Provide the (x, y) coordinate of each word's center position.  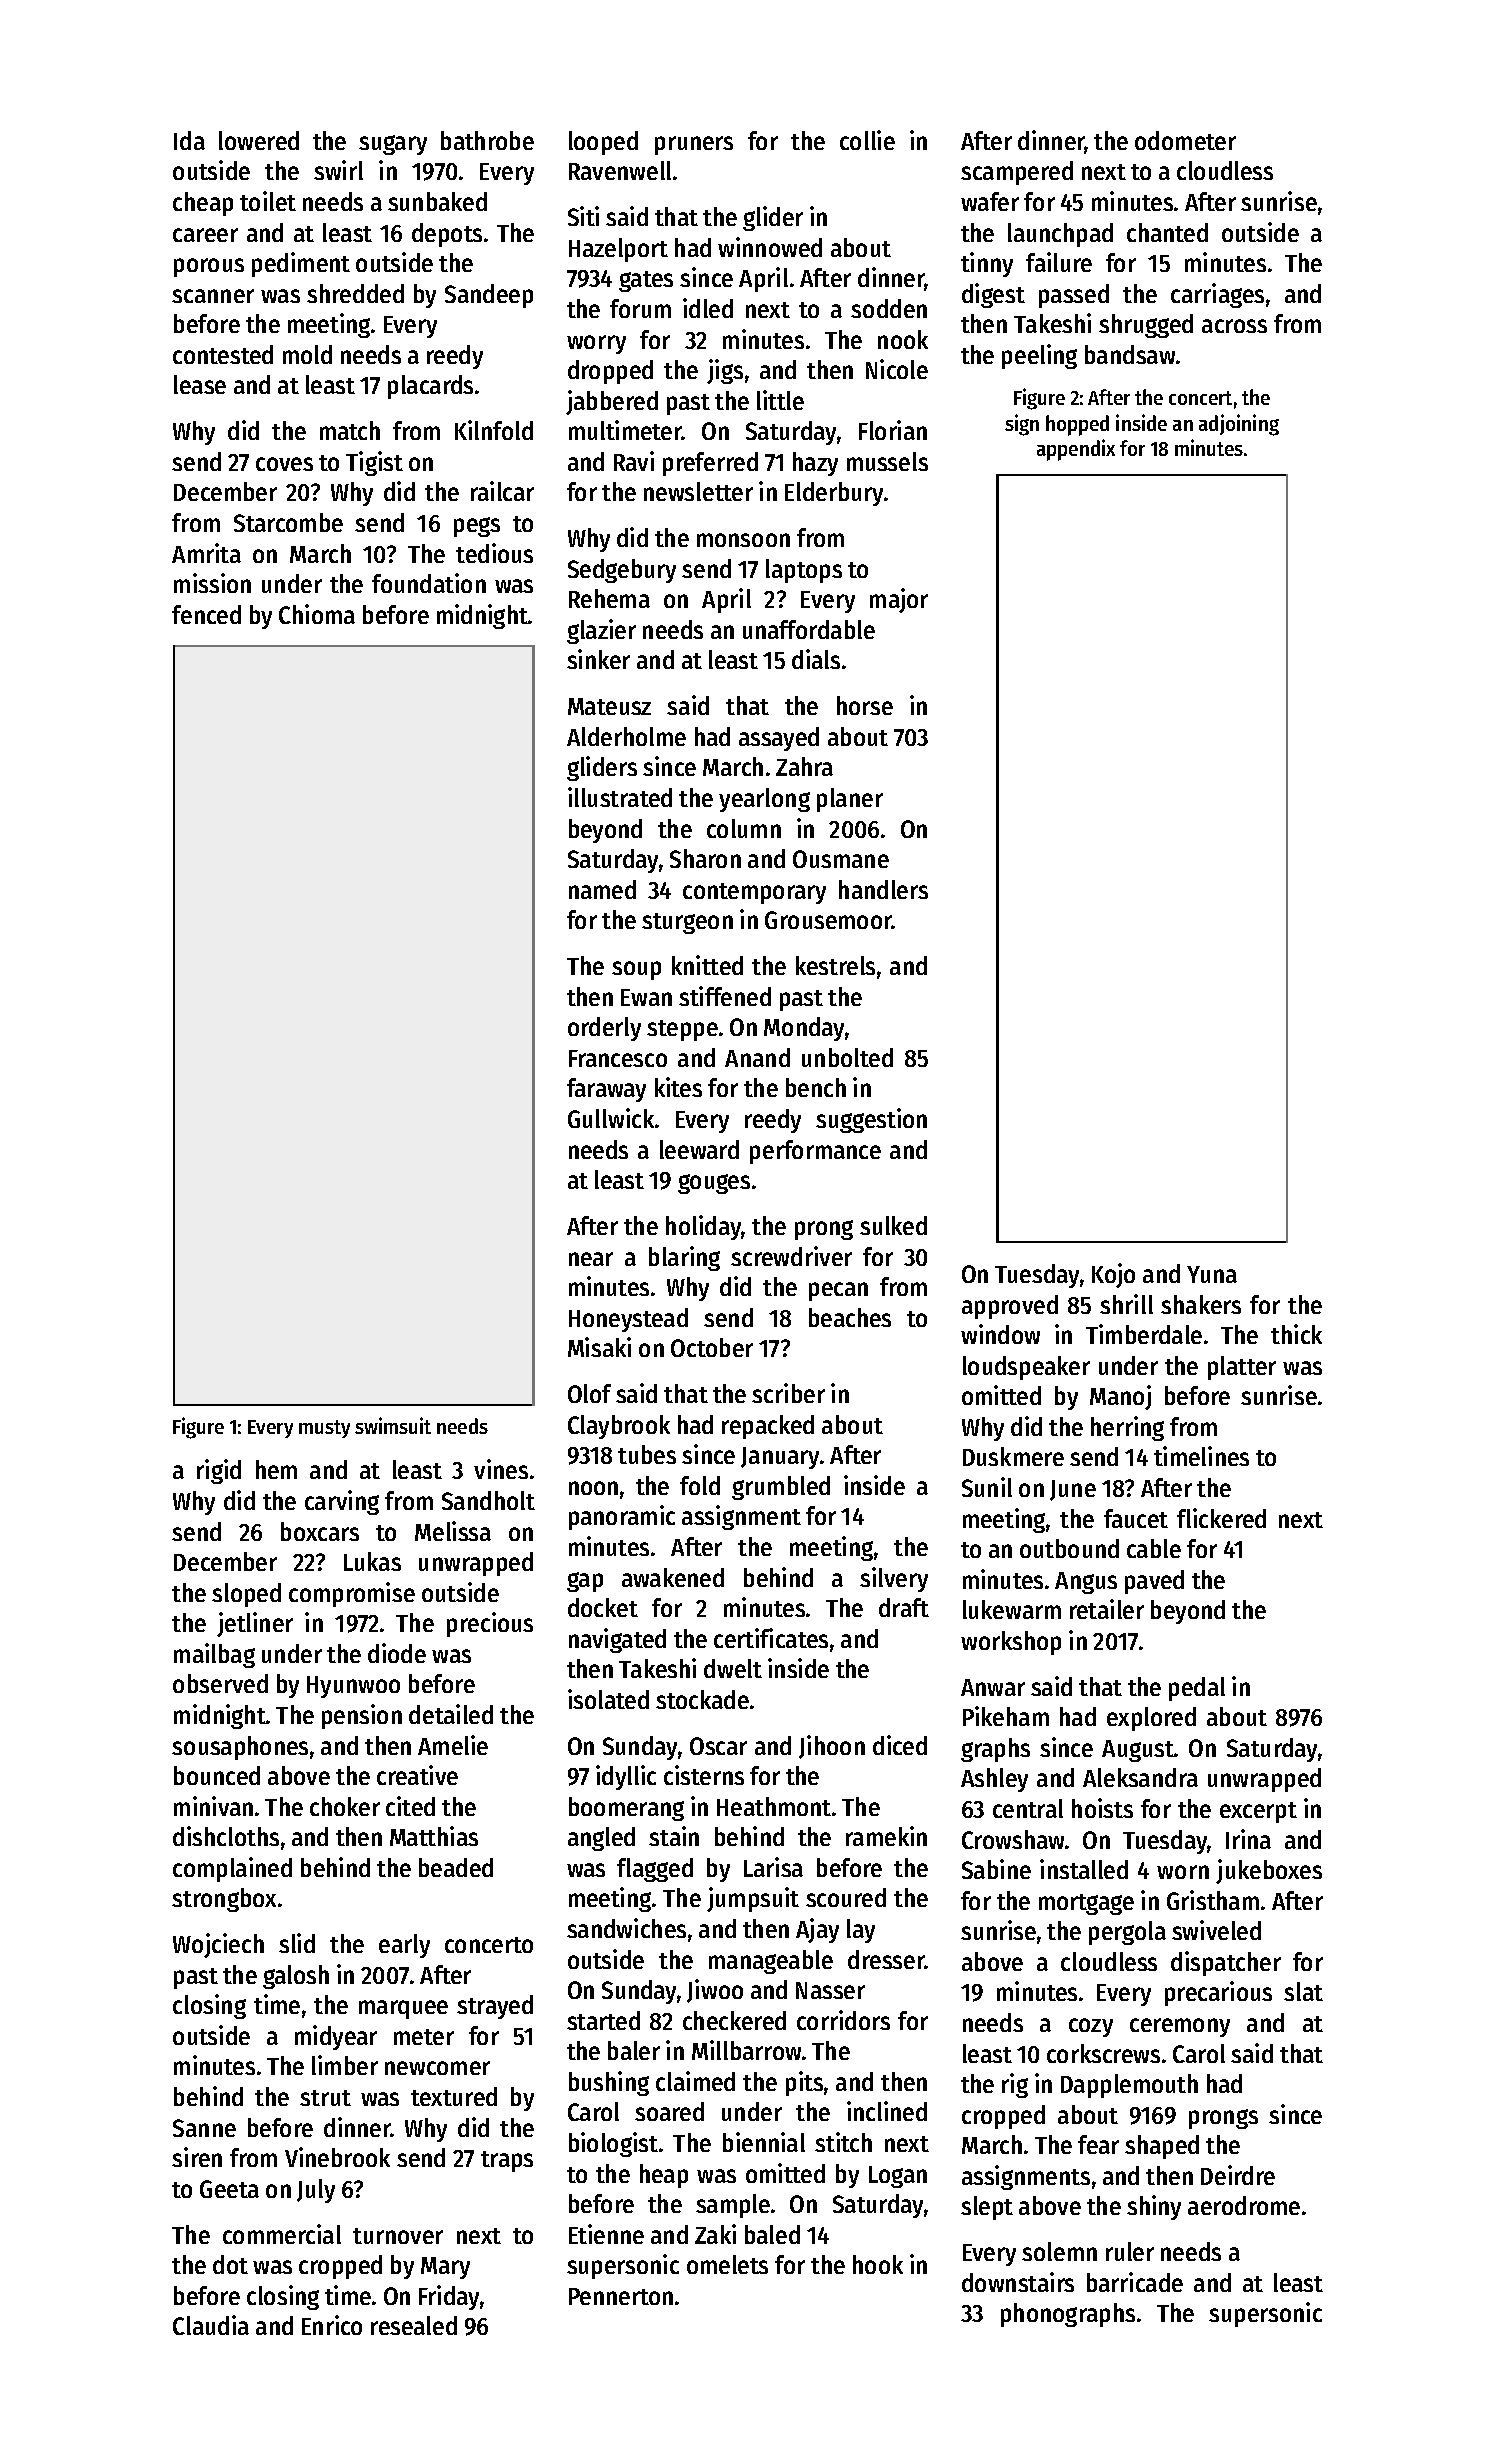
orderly (604, 1029)
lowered (259, 140)
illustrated (620, 797)
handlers (883, 889)
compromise (352, 1594)
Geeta (229, 2189)
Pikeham (1006, 1716)
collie (867, 140)
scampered (1017, 173)
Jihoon (832, 1747)
